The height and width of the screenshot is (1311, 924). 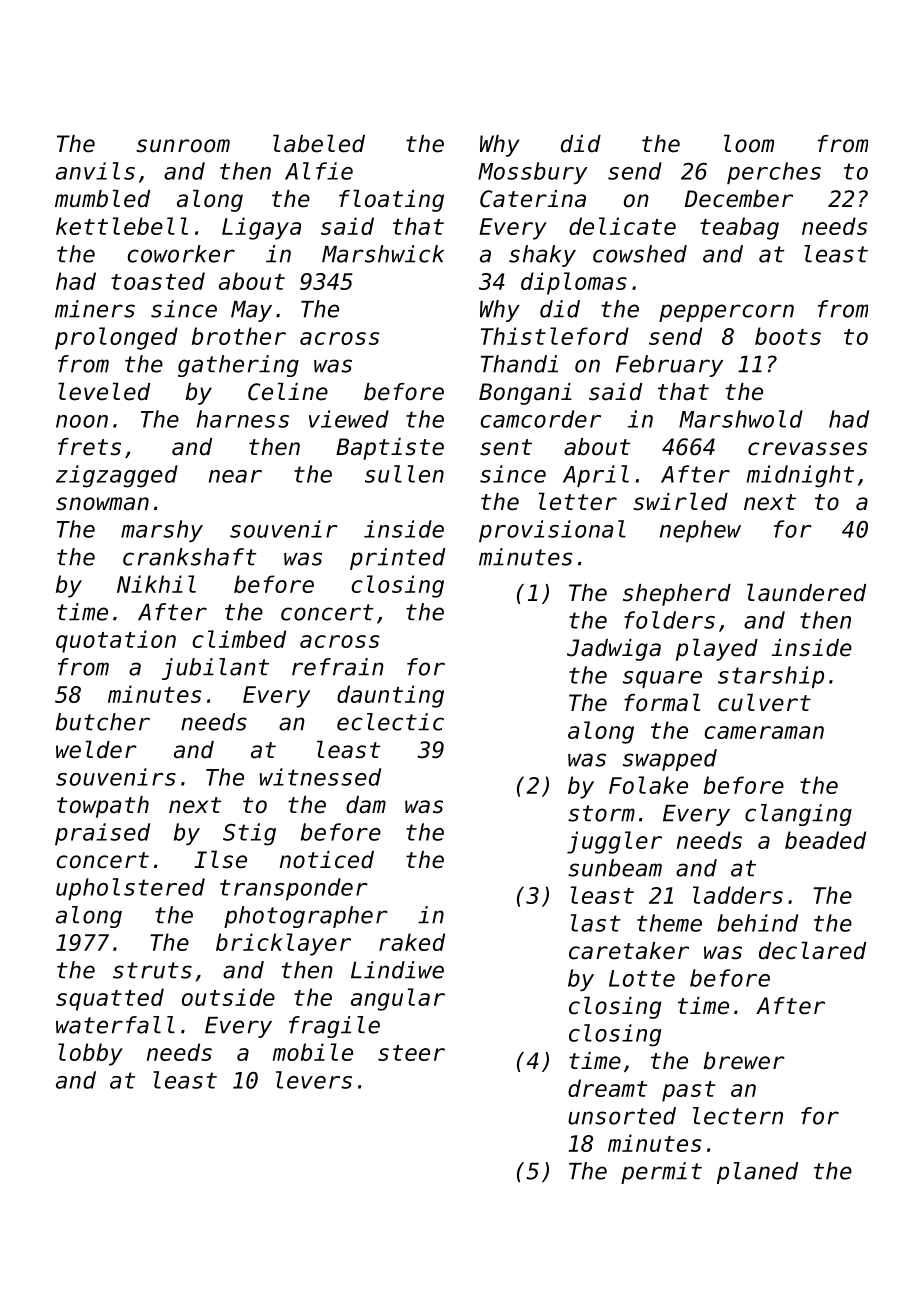 I want to click on mobile, so click(x=312, y=1052).
